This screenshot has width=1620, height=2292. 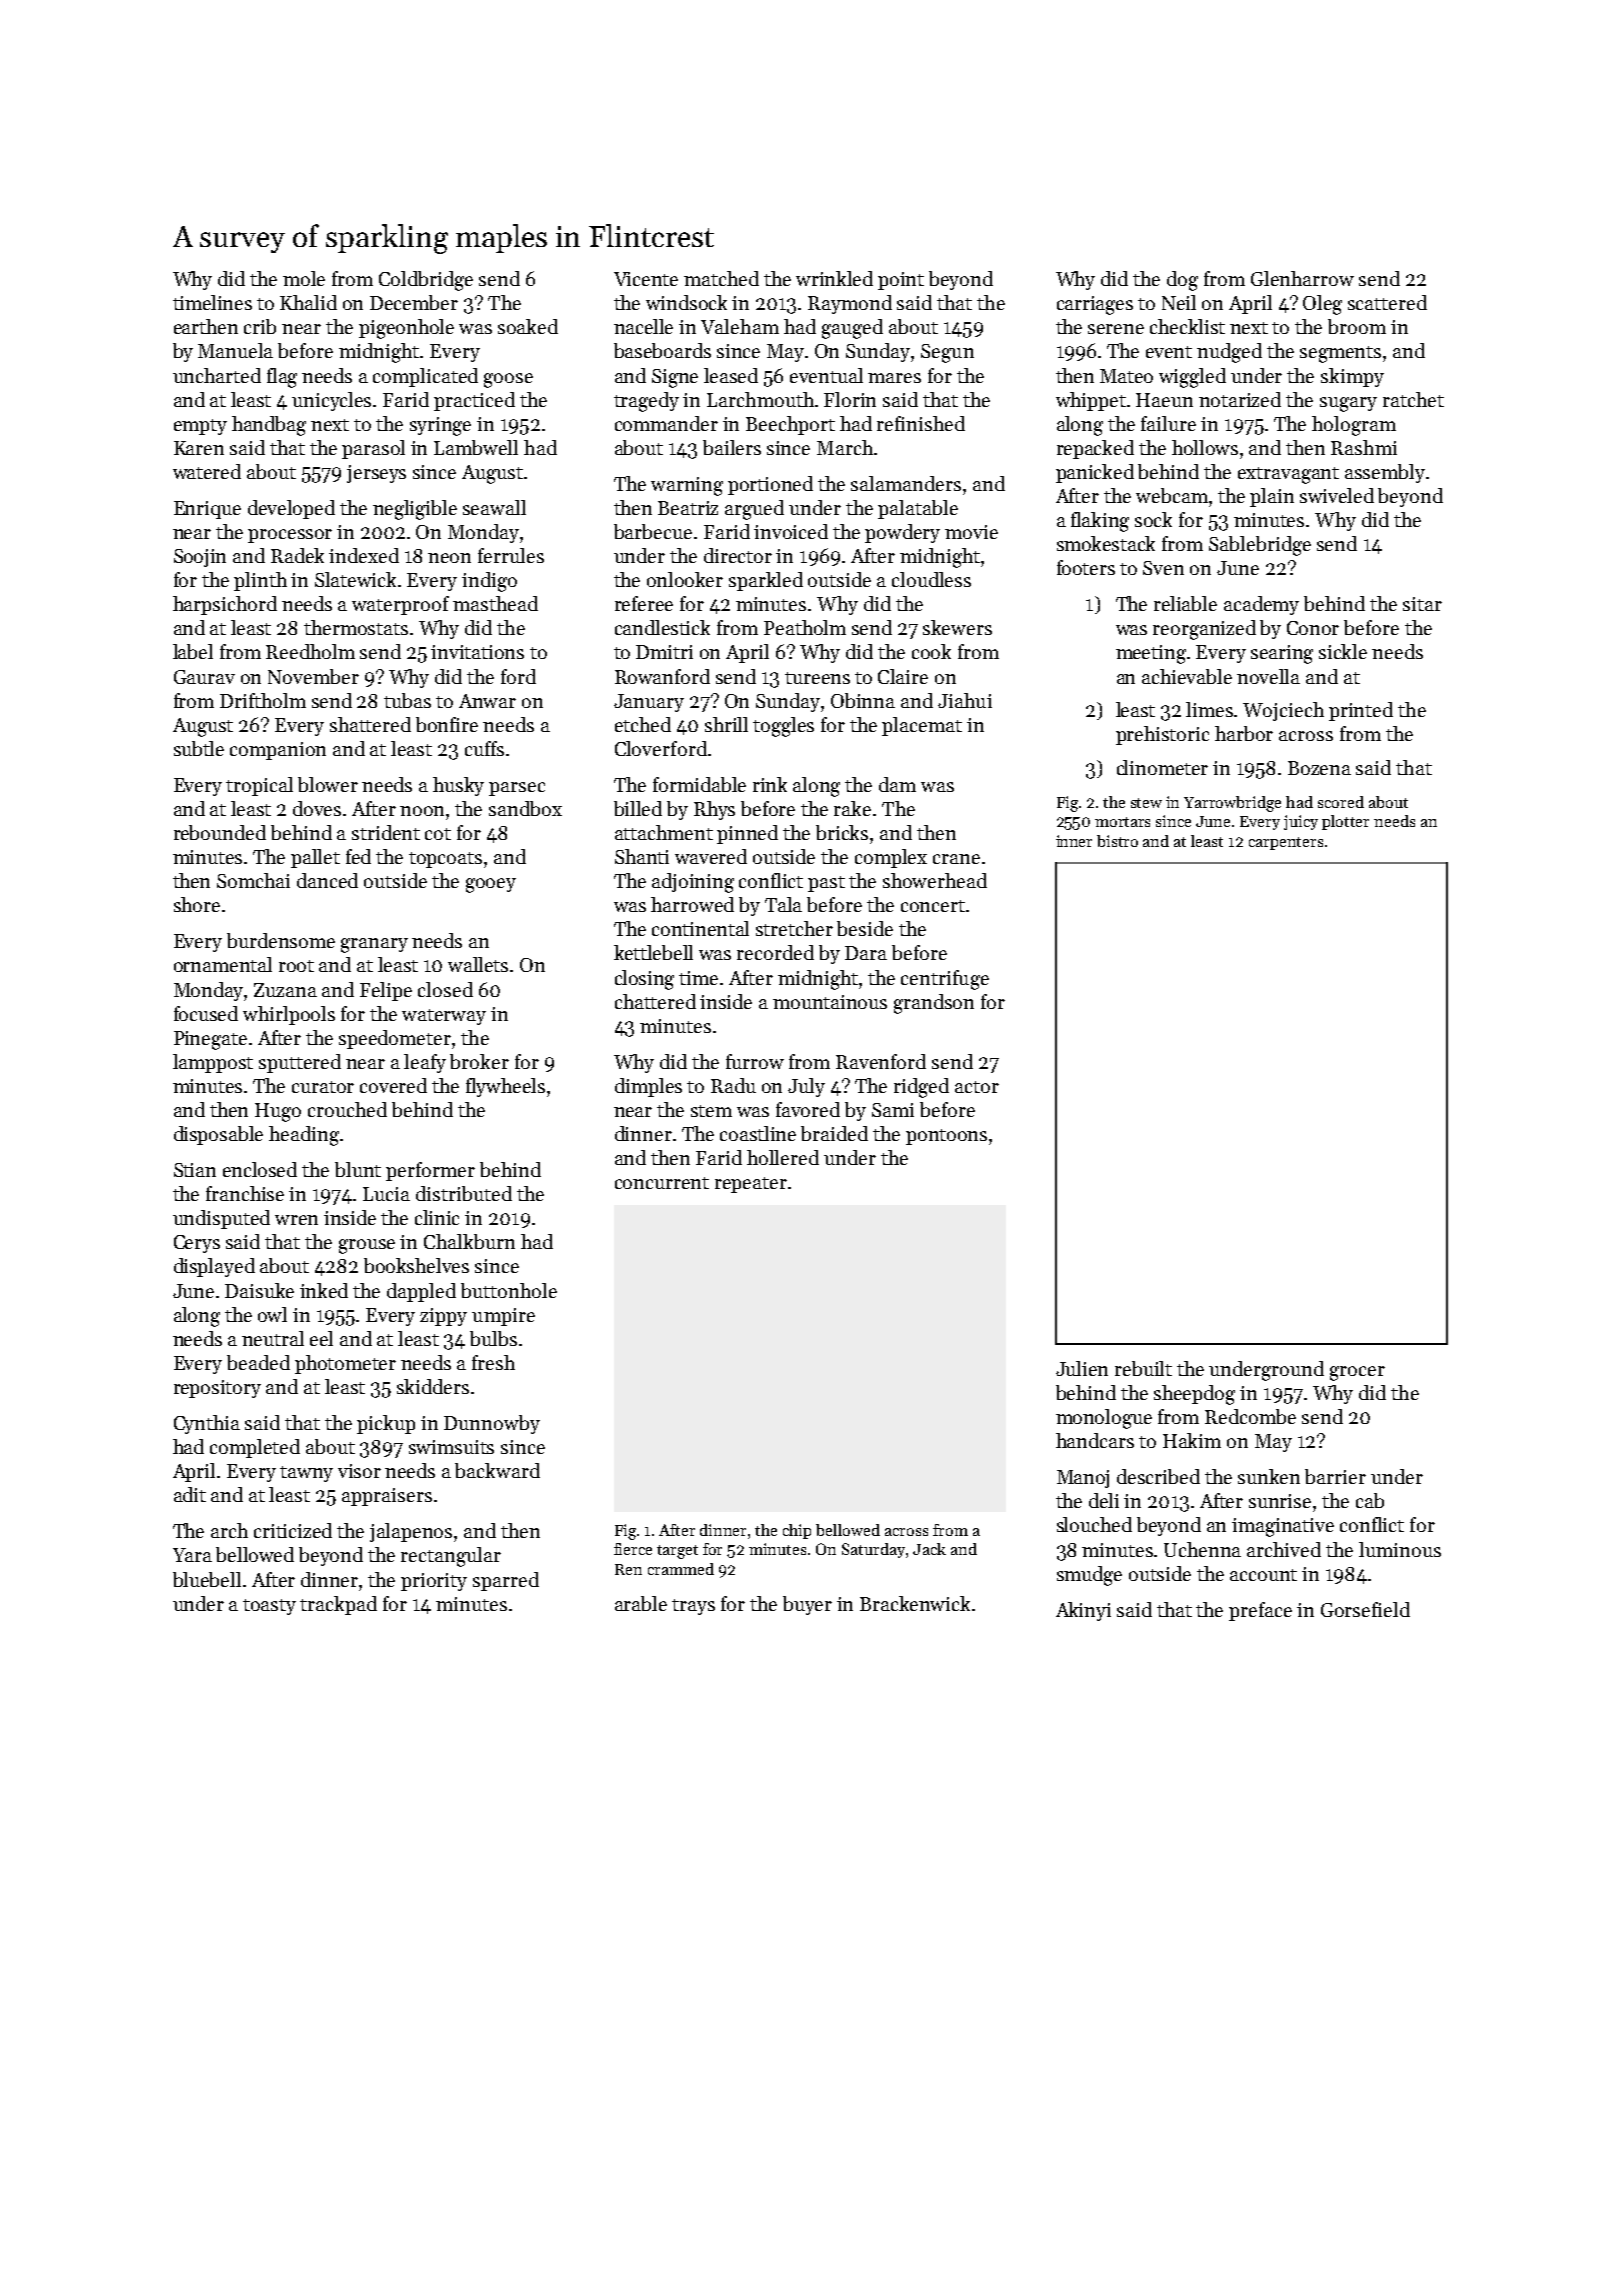 What do you see at coordinates (805, 627) in the screenshot?
I see `Peatholm` at bounding box center [805, 627].
